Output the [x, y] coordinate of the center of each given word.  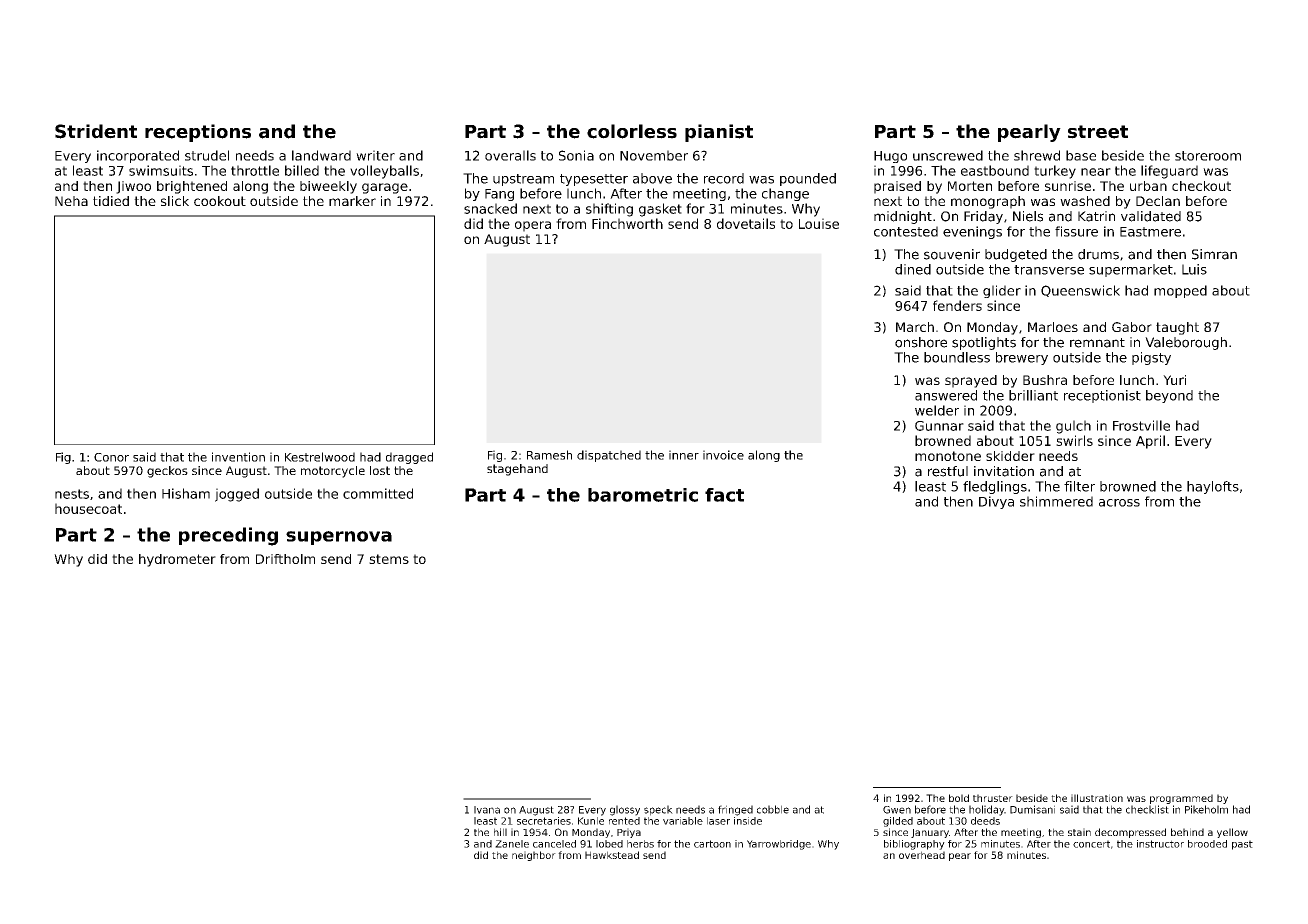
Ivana [487, 810]
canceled [554, 844]
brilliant [1033, 395]
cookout [220, 201]
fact [724, 495]
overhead [922, 855]
